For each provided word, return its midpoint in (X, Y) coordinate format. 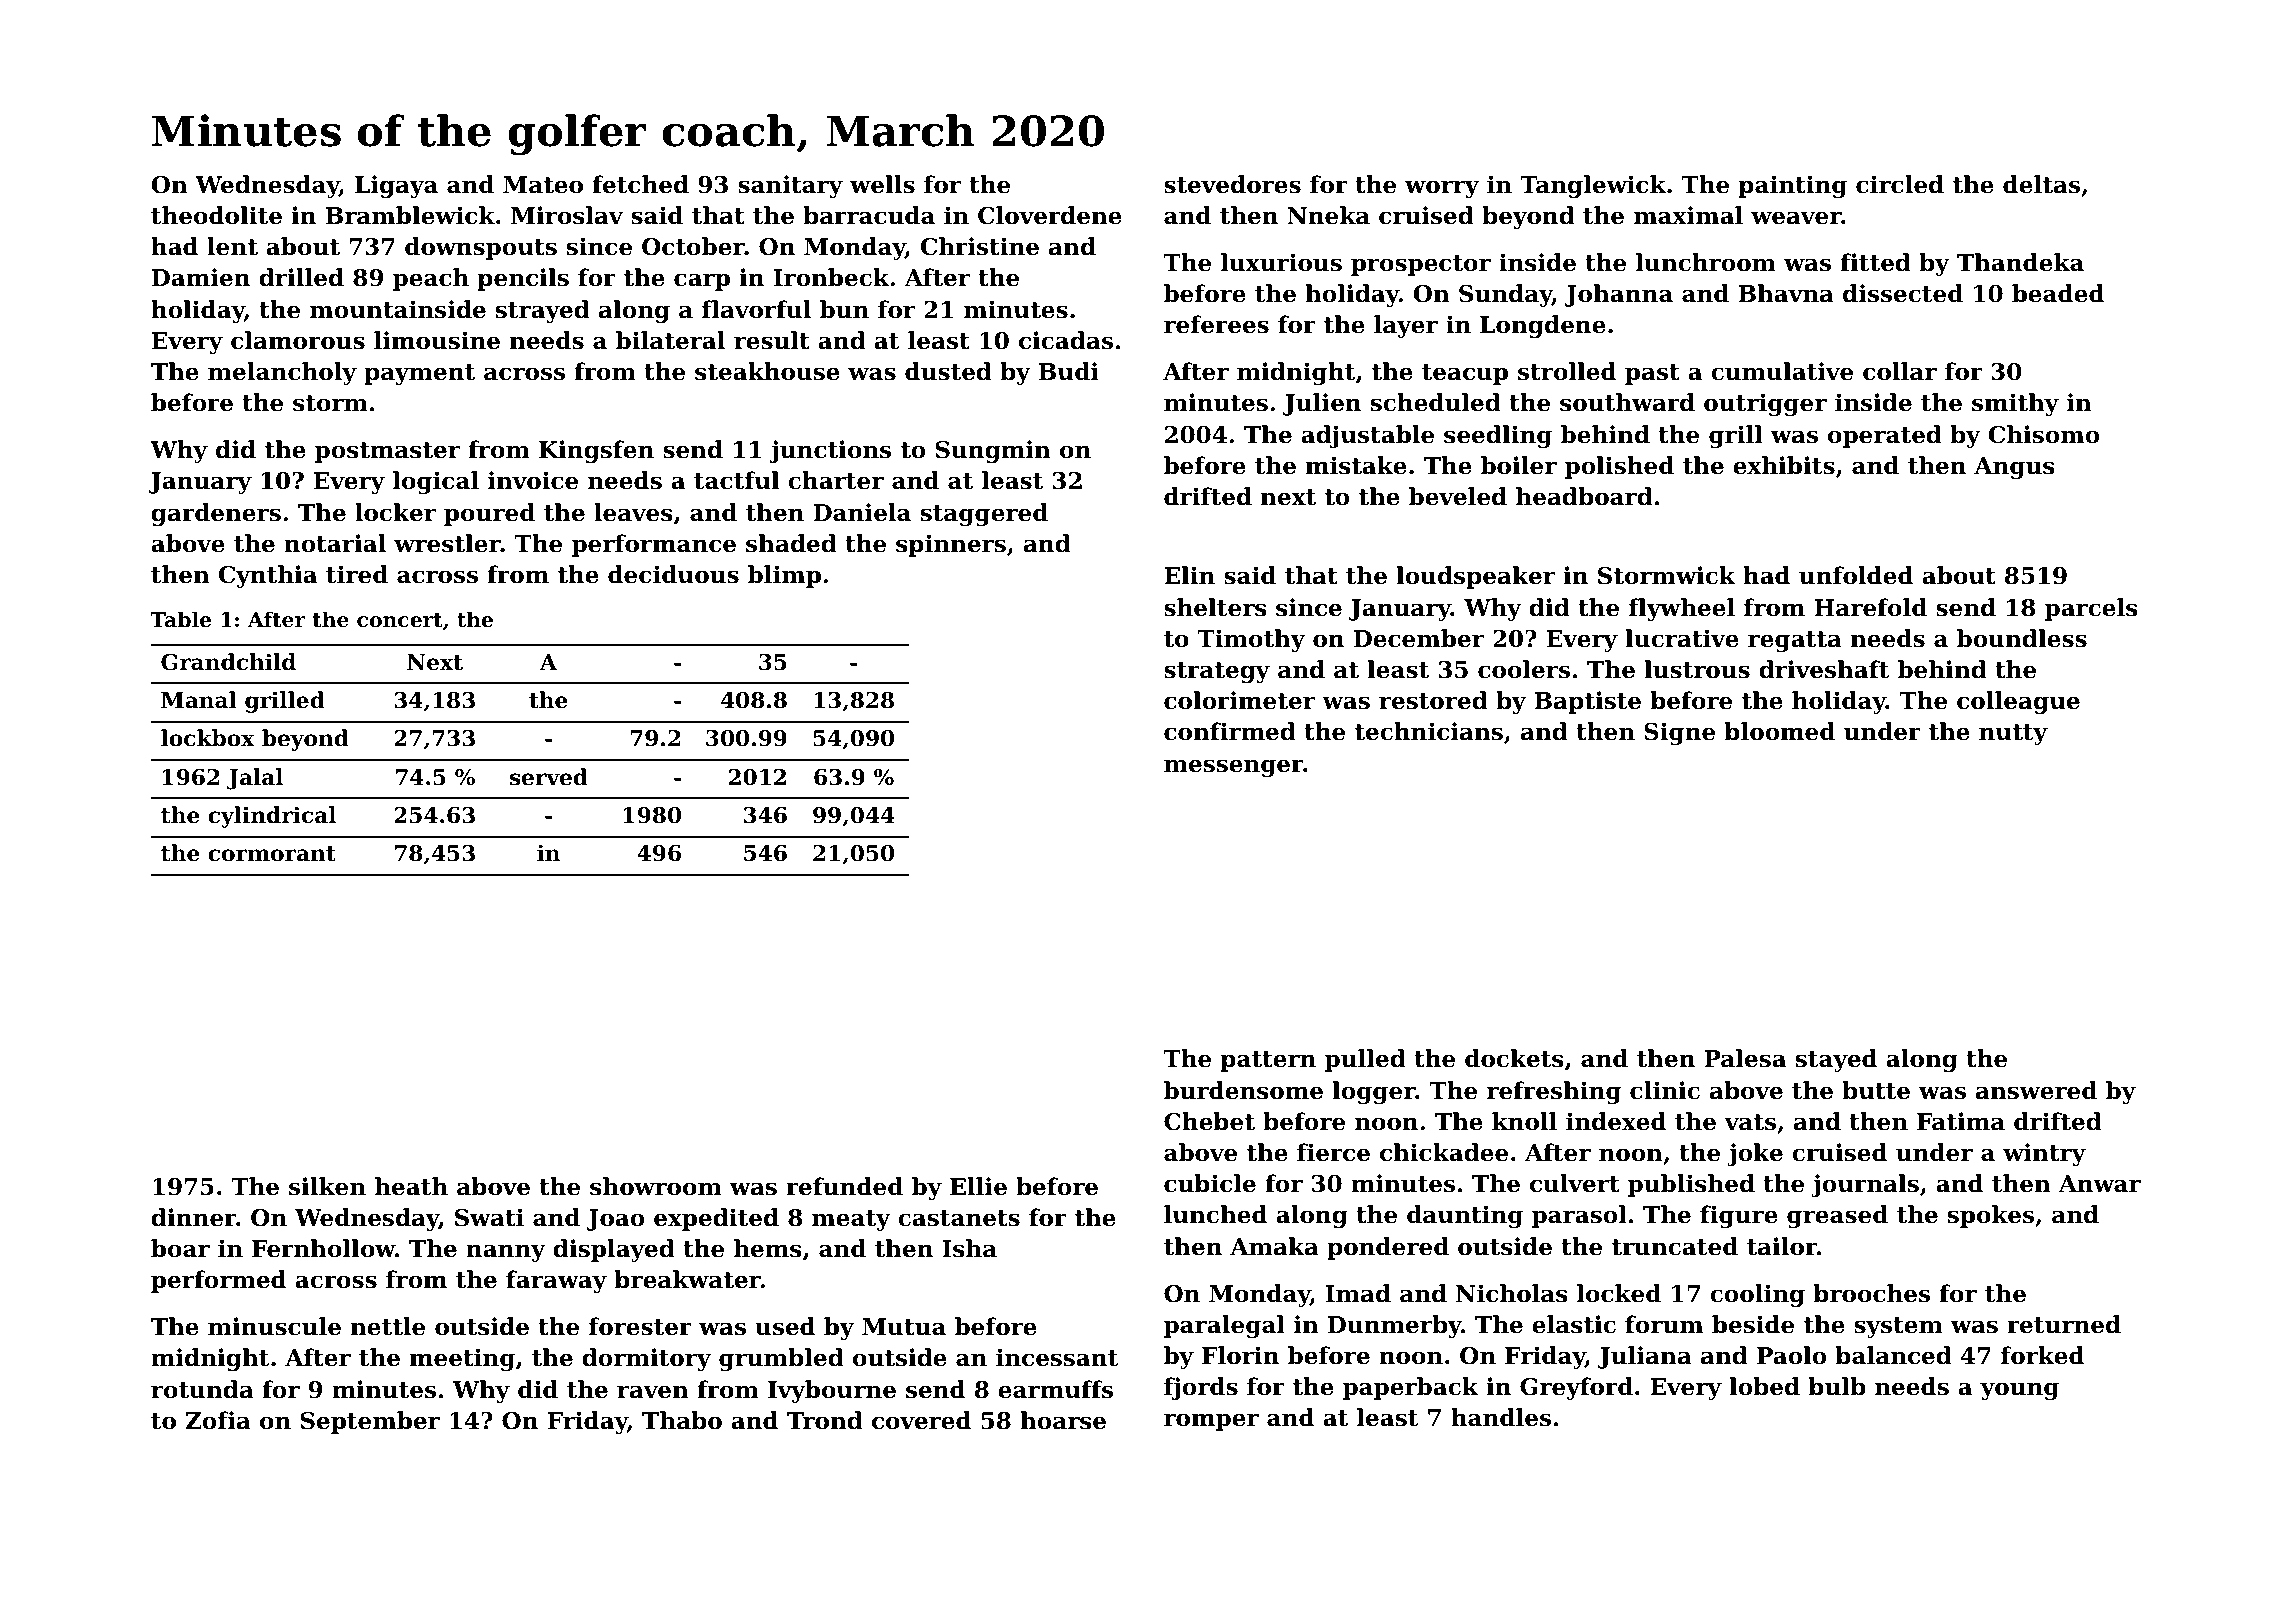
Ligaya (396, 186)
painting (1793, 186)
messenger (1233, 768)
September (370, 1422)
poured (489, 514)
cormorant (272, 854)
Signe (1679, 733)
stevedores (1232, 184)
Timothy (1251, 640)
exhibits (1784, 465)
